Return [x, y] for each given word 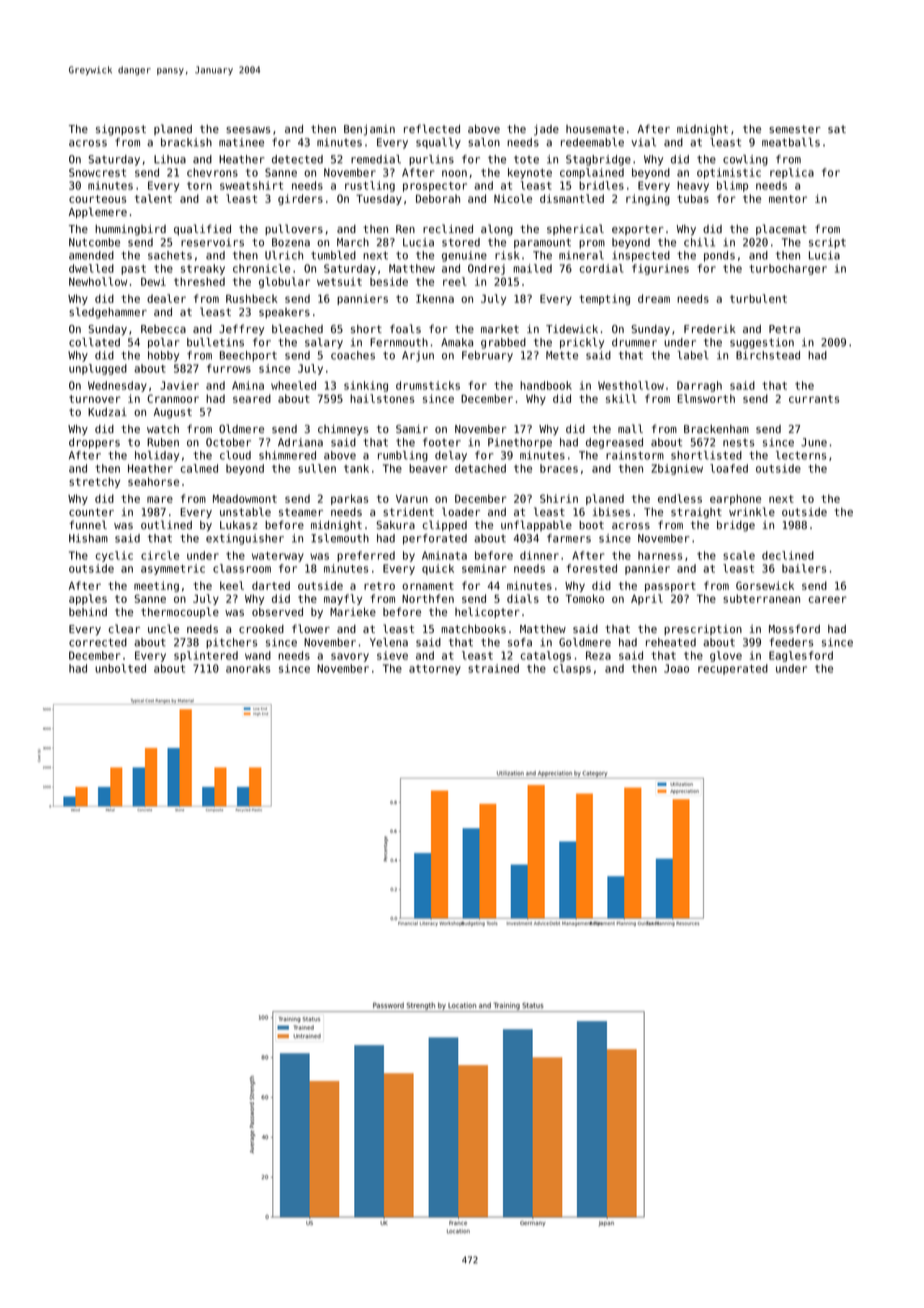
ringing [648, 199]
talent [153, 198]
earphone [735, 499]
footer [442, 442]
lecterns [801, 455]
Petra [784, 329]
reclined [448, 228]
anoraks [248, 668]
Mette [562, 355]
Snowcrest [97, 172]
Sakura [395, 525]
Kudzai [107, 412]
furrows [229, 368]
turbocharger [788, 269]
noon [454, 173]
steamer [301, 512]
